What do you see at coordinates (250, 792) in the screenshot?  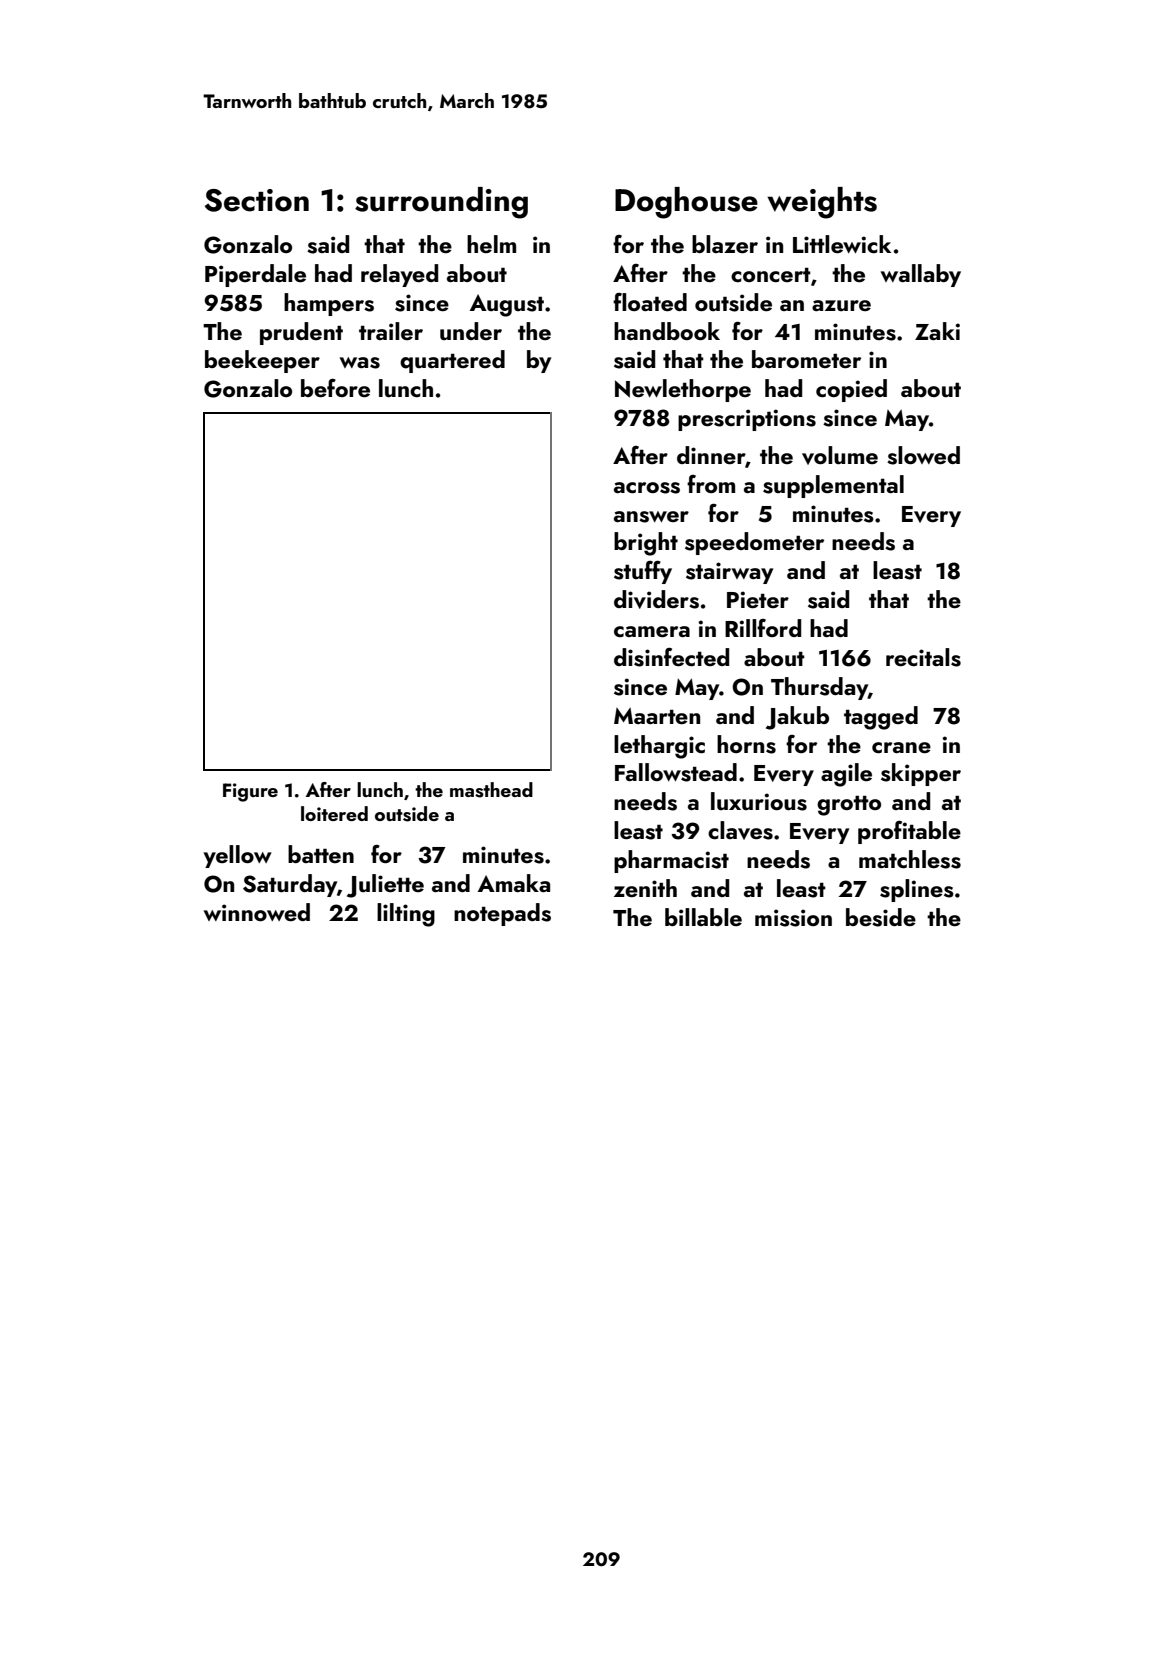 I see `Figure` at bounding box center [250, 792].
